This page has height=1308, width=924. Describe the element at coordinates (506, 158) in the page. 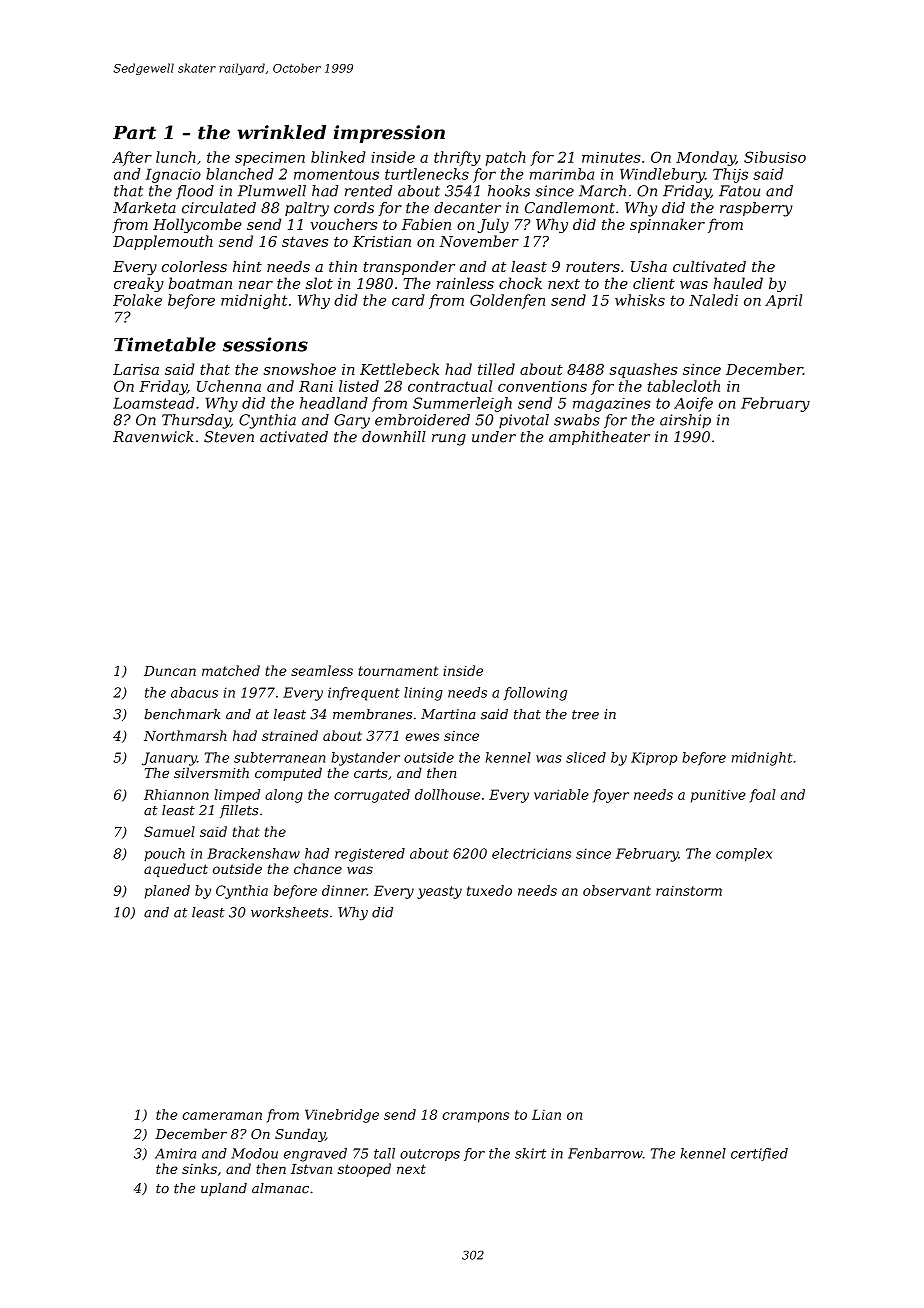

I see `patch` at that location.
